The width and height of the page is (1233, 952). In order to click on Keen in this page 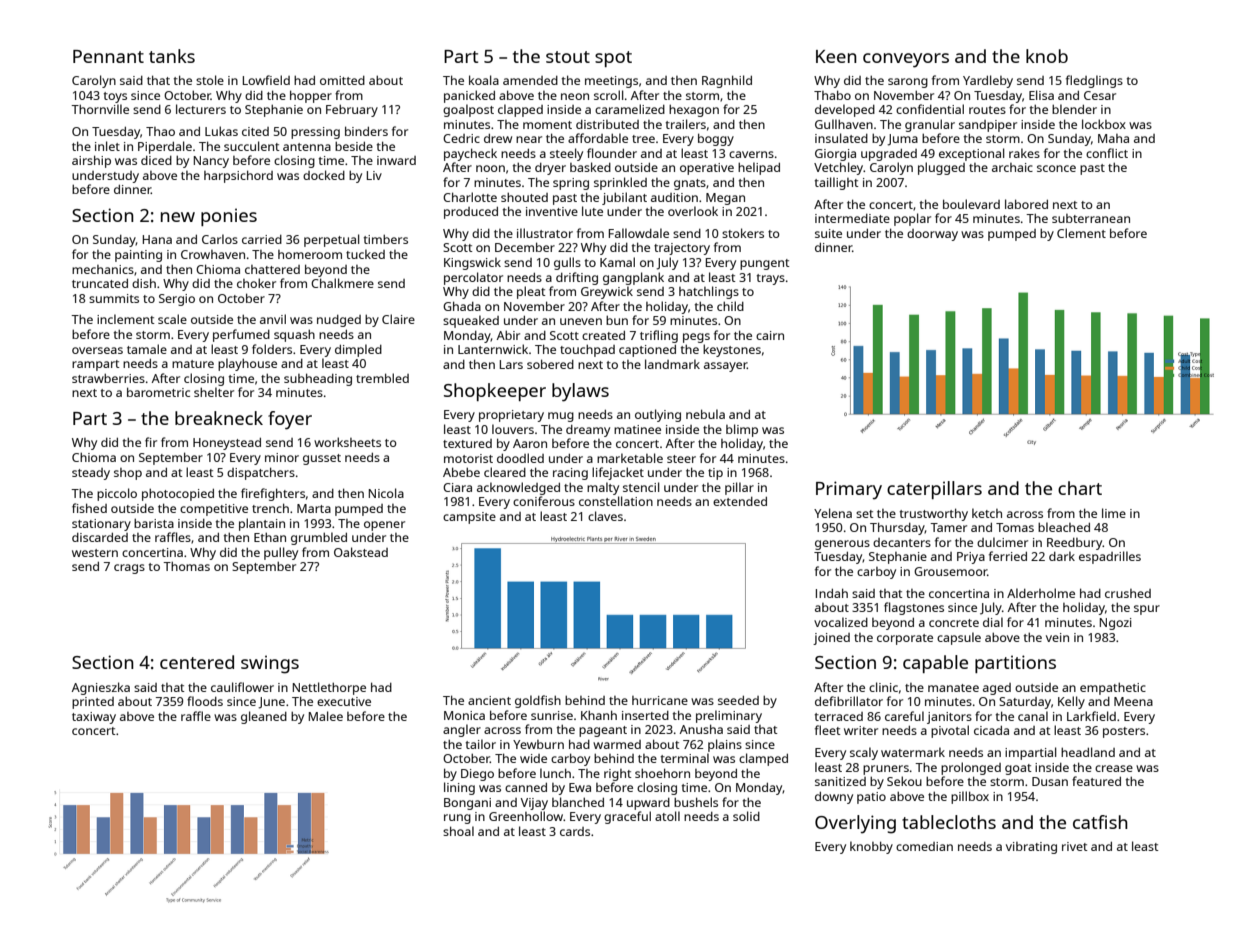, I will do `click(836, 56)`.
